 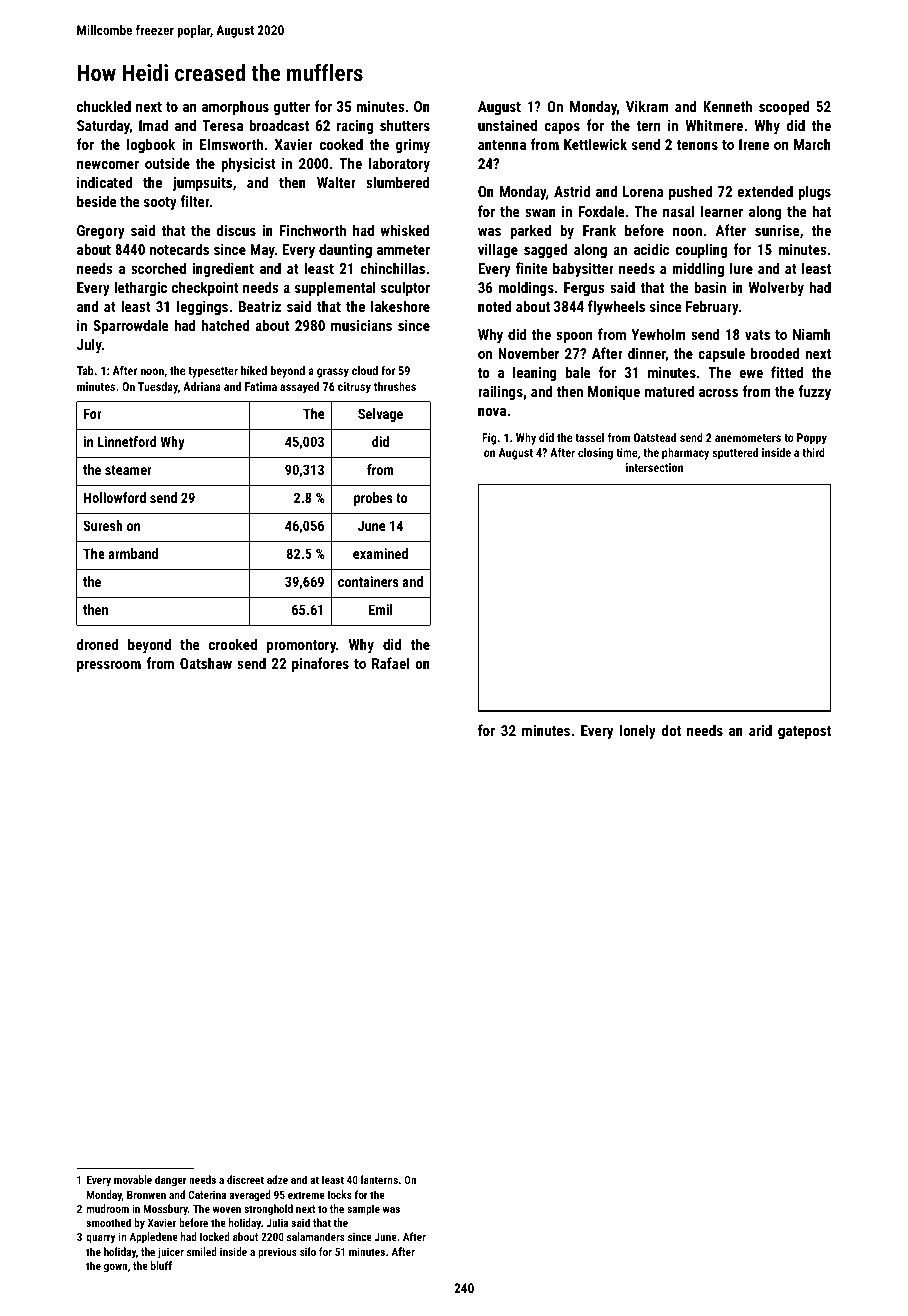 What do you see at coordinates (171, 1181) in the screenshot?
I see `danger` at bounding box center [171, 1181].
